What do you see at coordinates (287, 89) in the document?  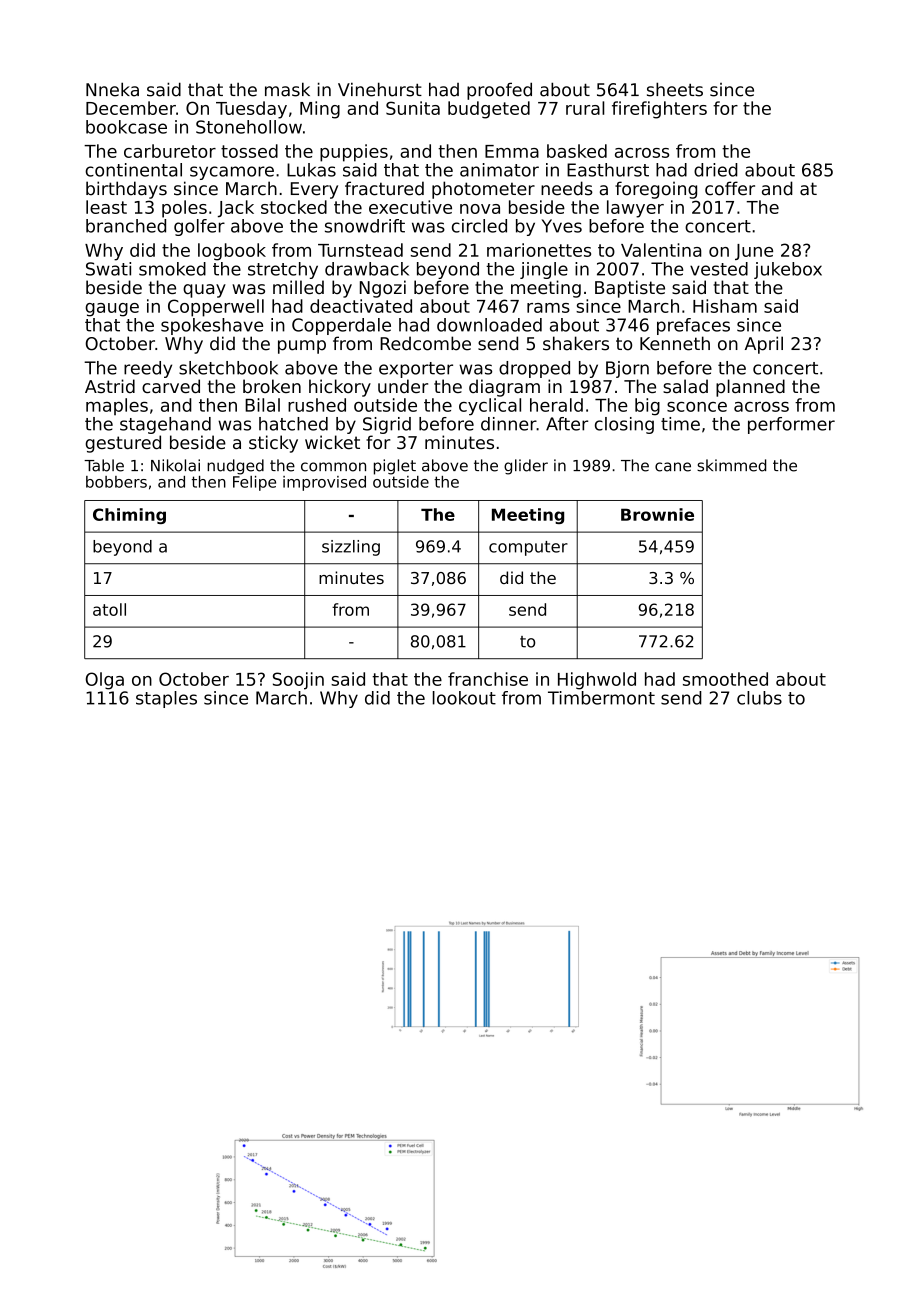 I see `mask` at bounding box center [287, 89].
